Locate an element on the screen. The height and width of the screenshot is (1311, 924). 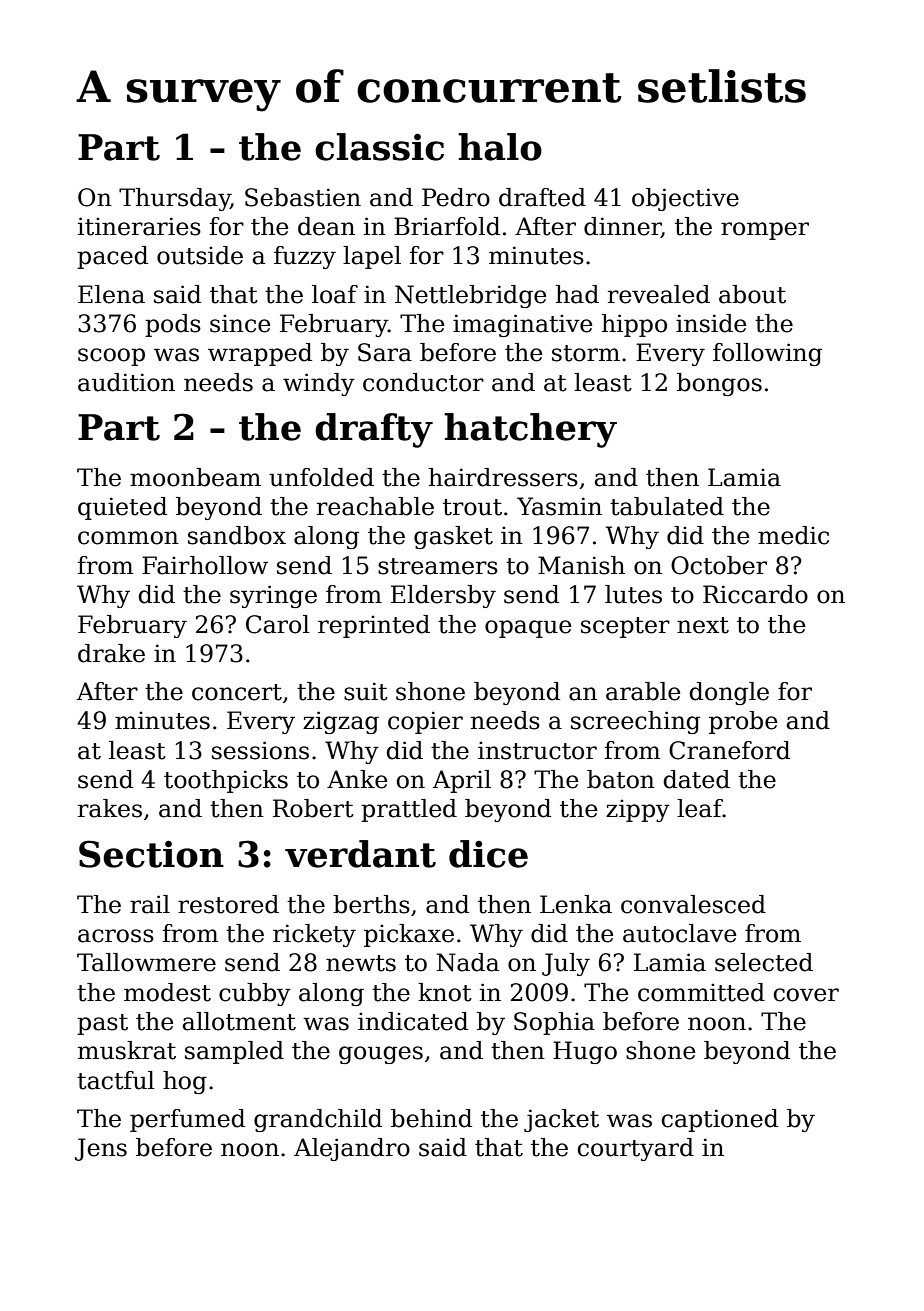
audition is located at coordinates (126, 382).
